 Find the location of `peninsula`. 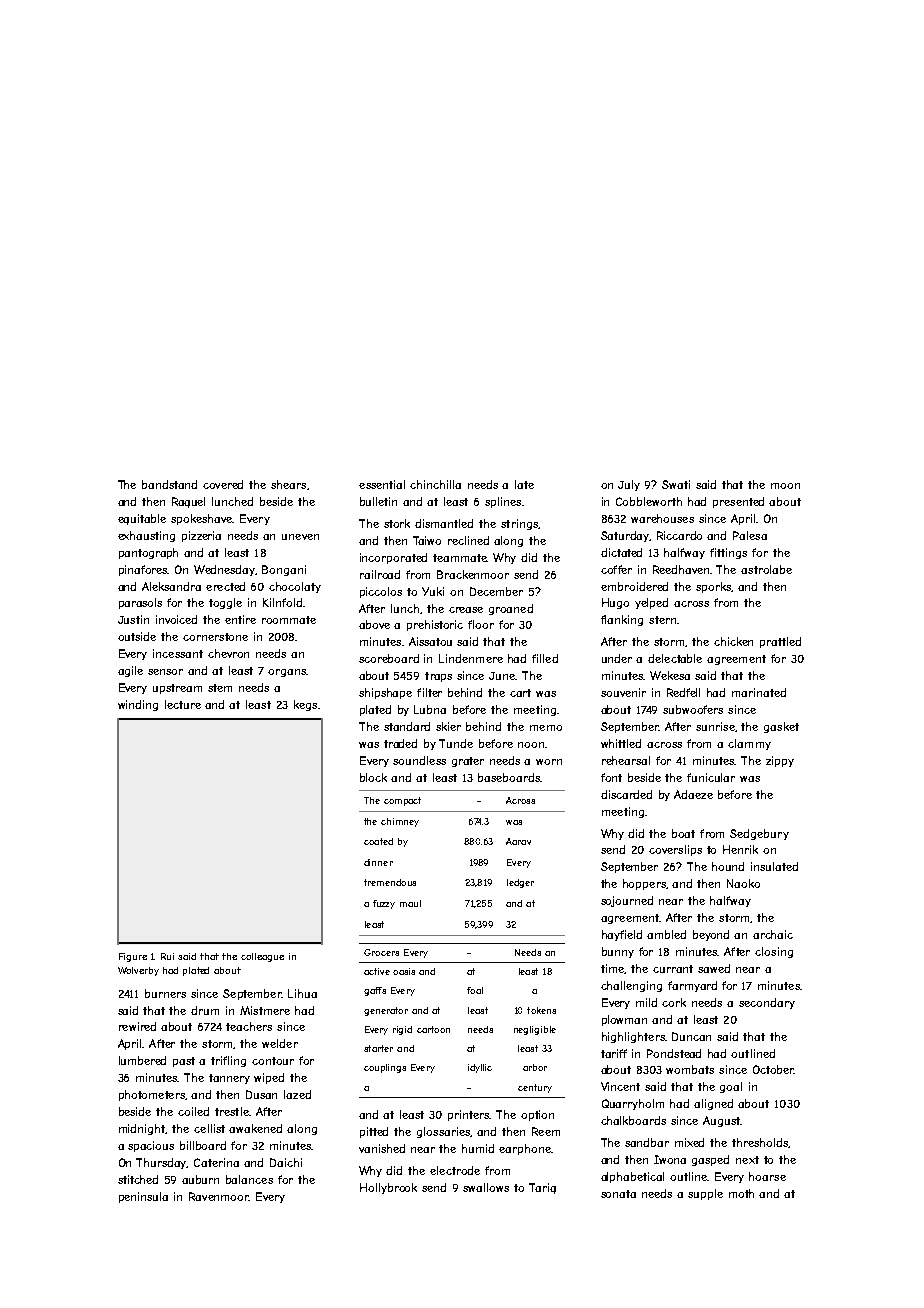

peninsula is located at coordinates (143, 1197).
